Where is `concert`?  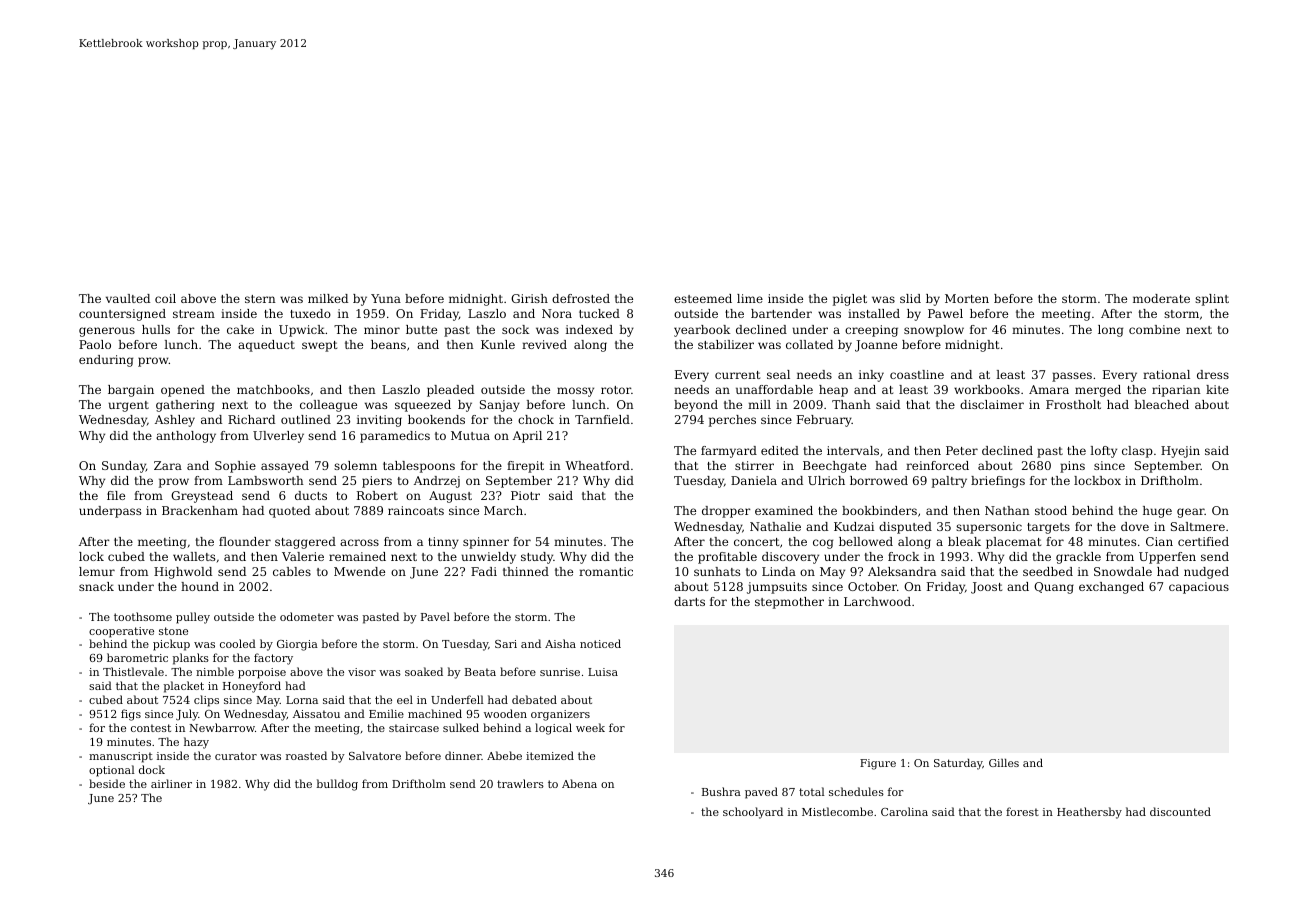
concert is located at coordinates (756, 542).
